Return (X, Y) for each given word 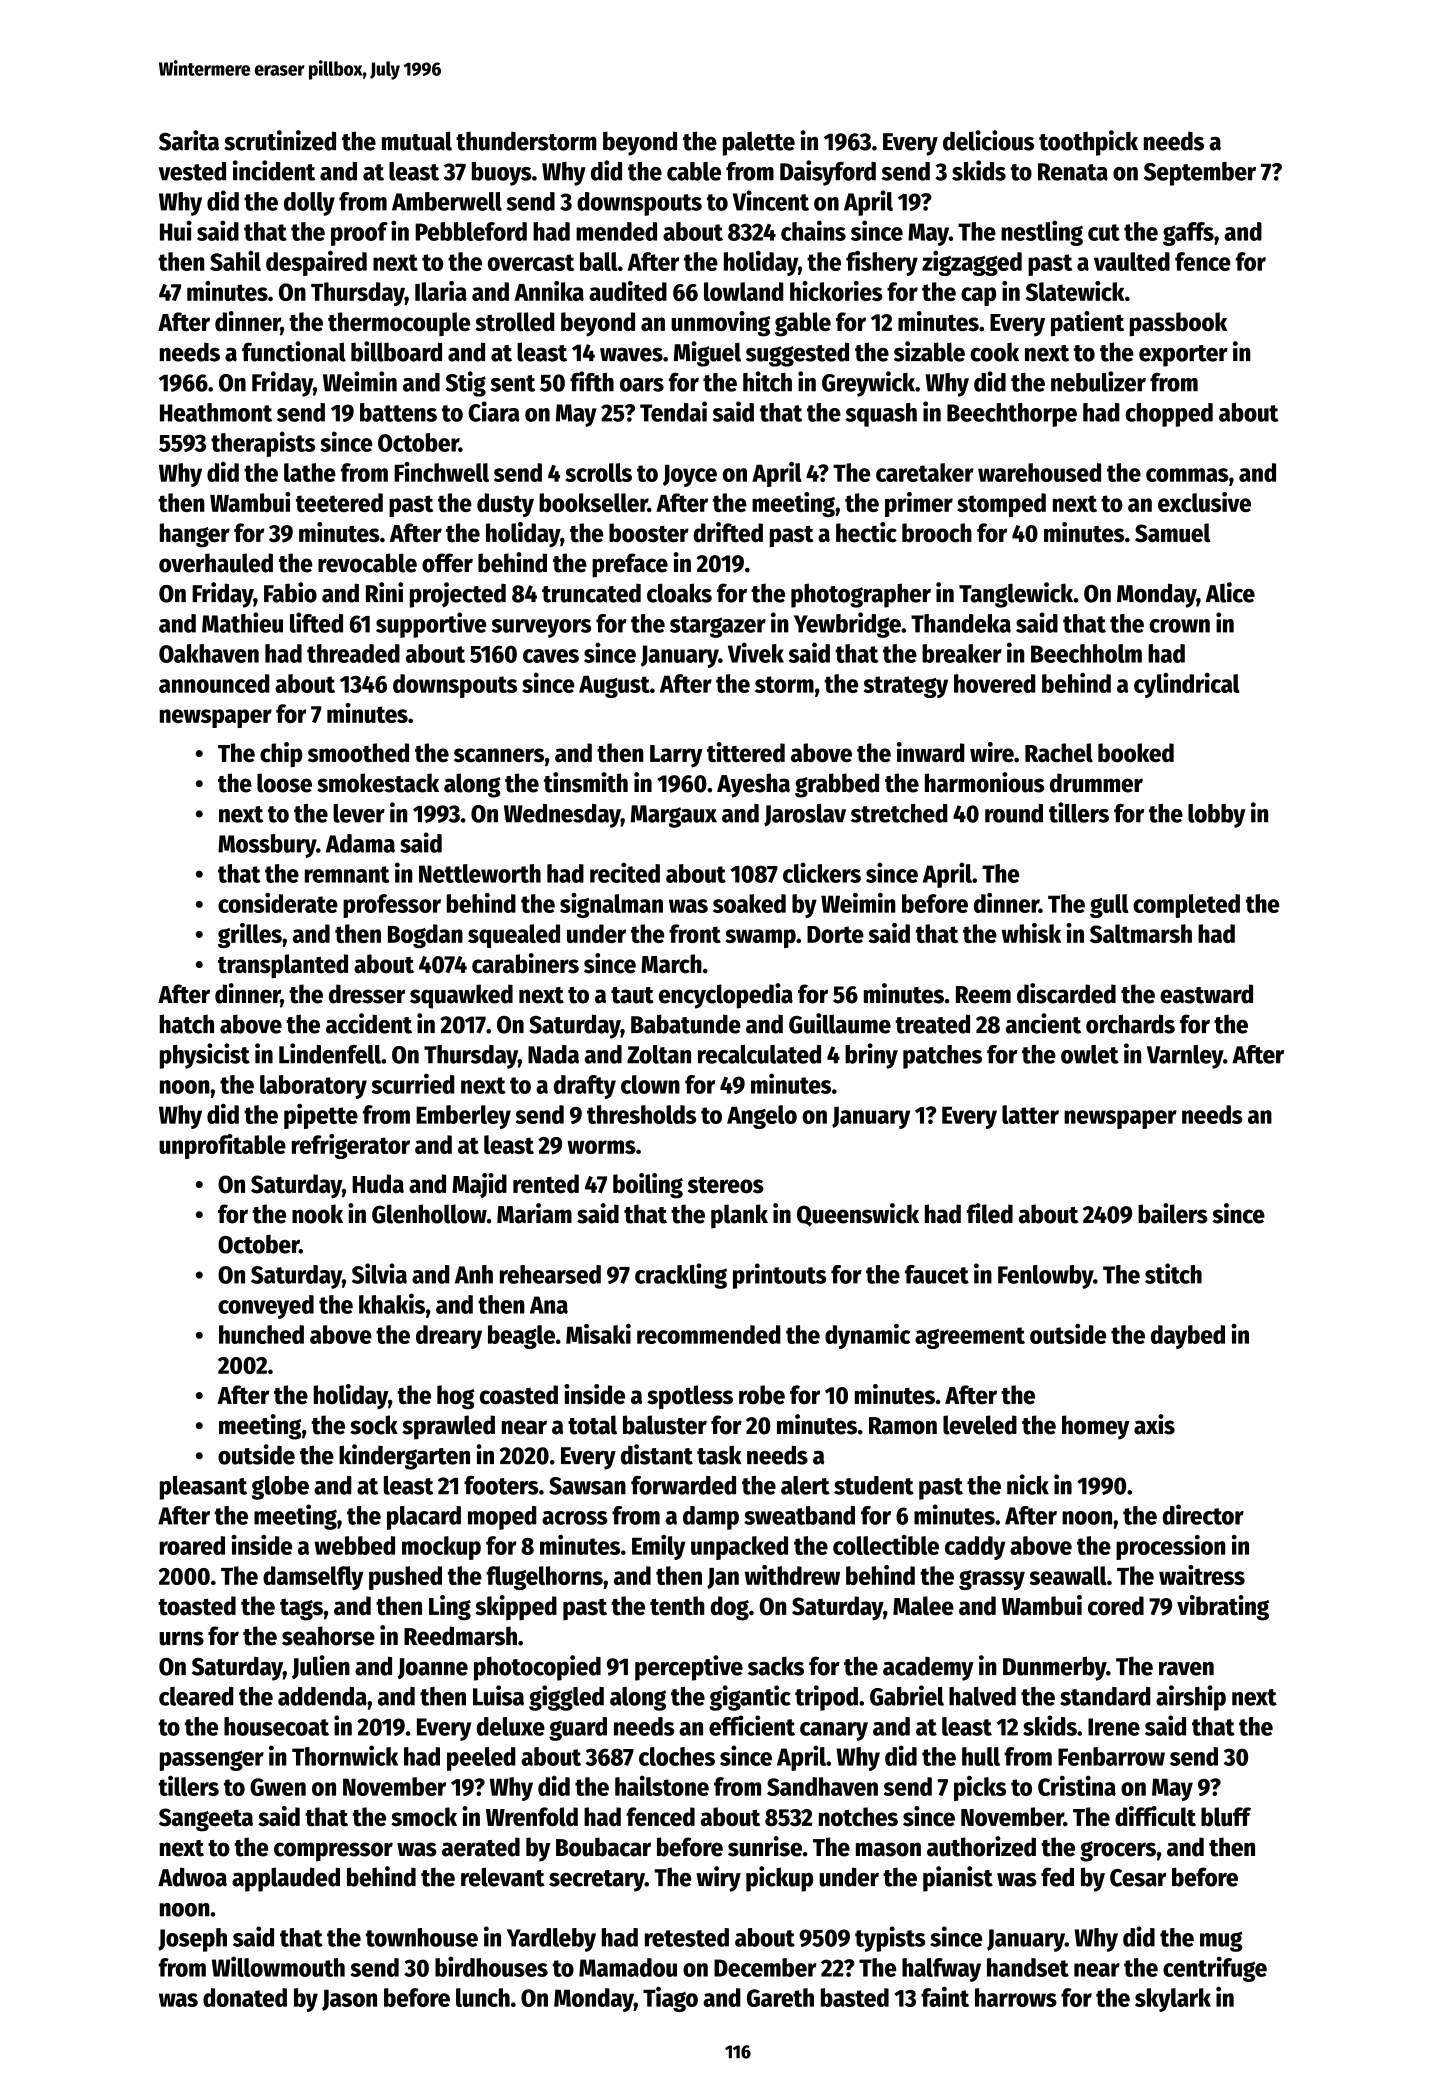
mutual (417, 141)
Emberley (463, 1117)
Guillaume (840, 1023)
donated (245, 1997)
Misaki (598, 1334)
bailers (1173, 1213)
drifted (728, 532)
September (1200, 174)
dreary (449, 1337)
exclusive (1204, 502)
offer (447, 563)
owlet (1090, 1054)
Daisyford (828, 173)
